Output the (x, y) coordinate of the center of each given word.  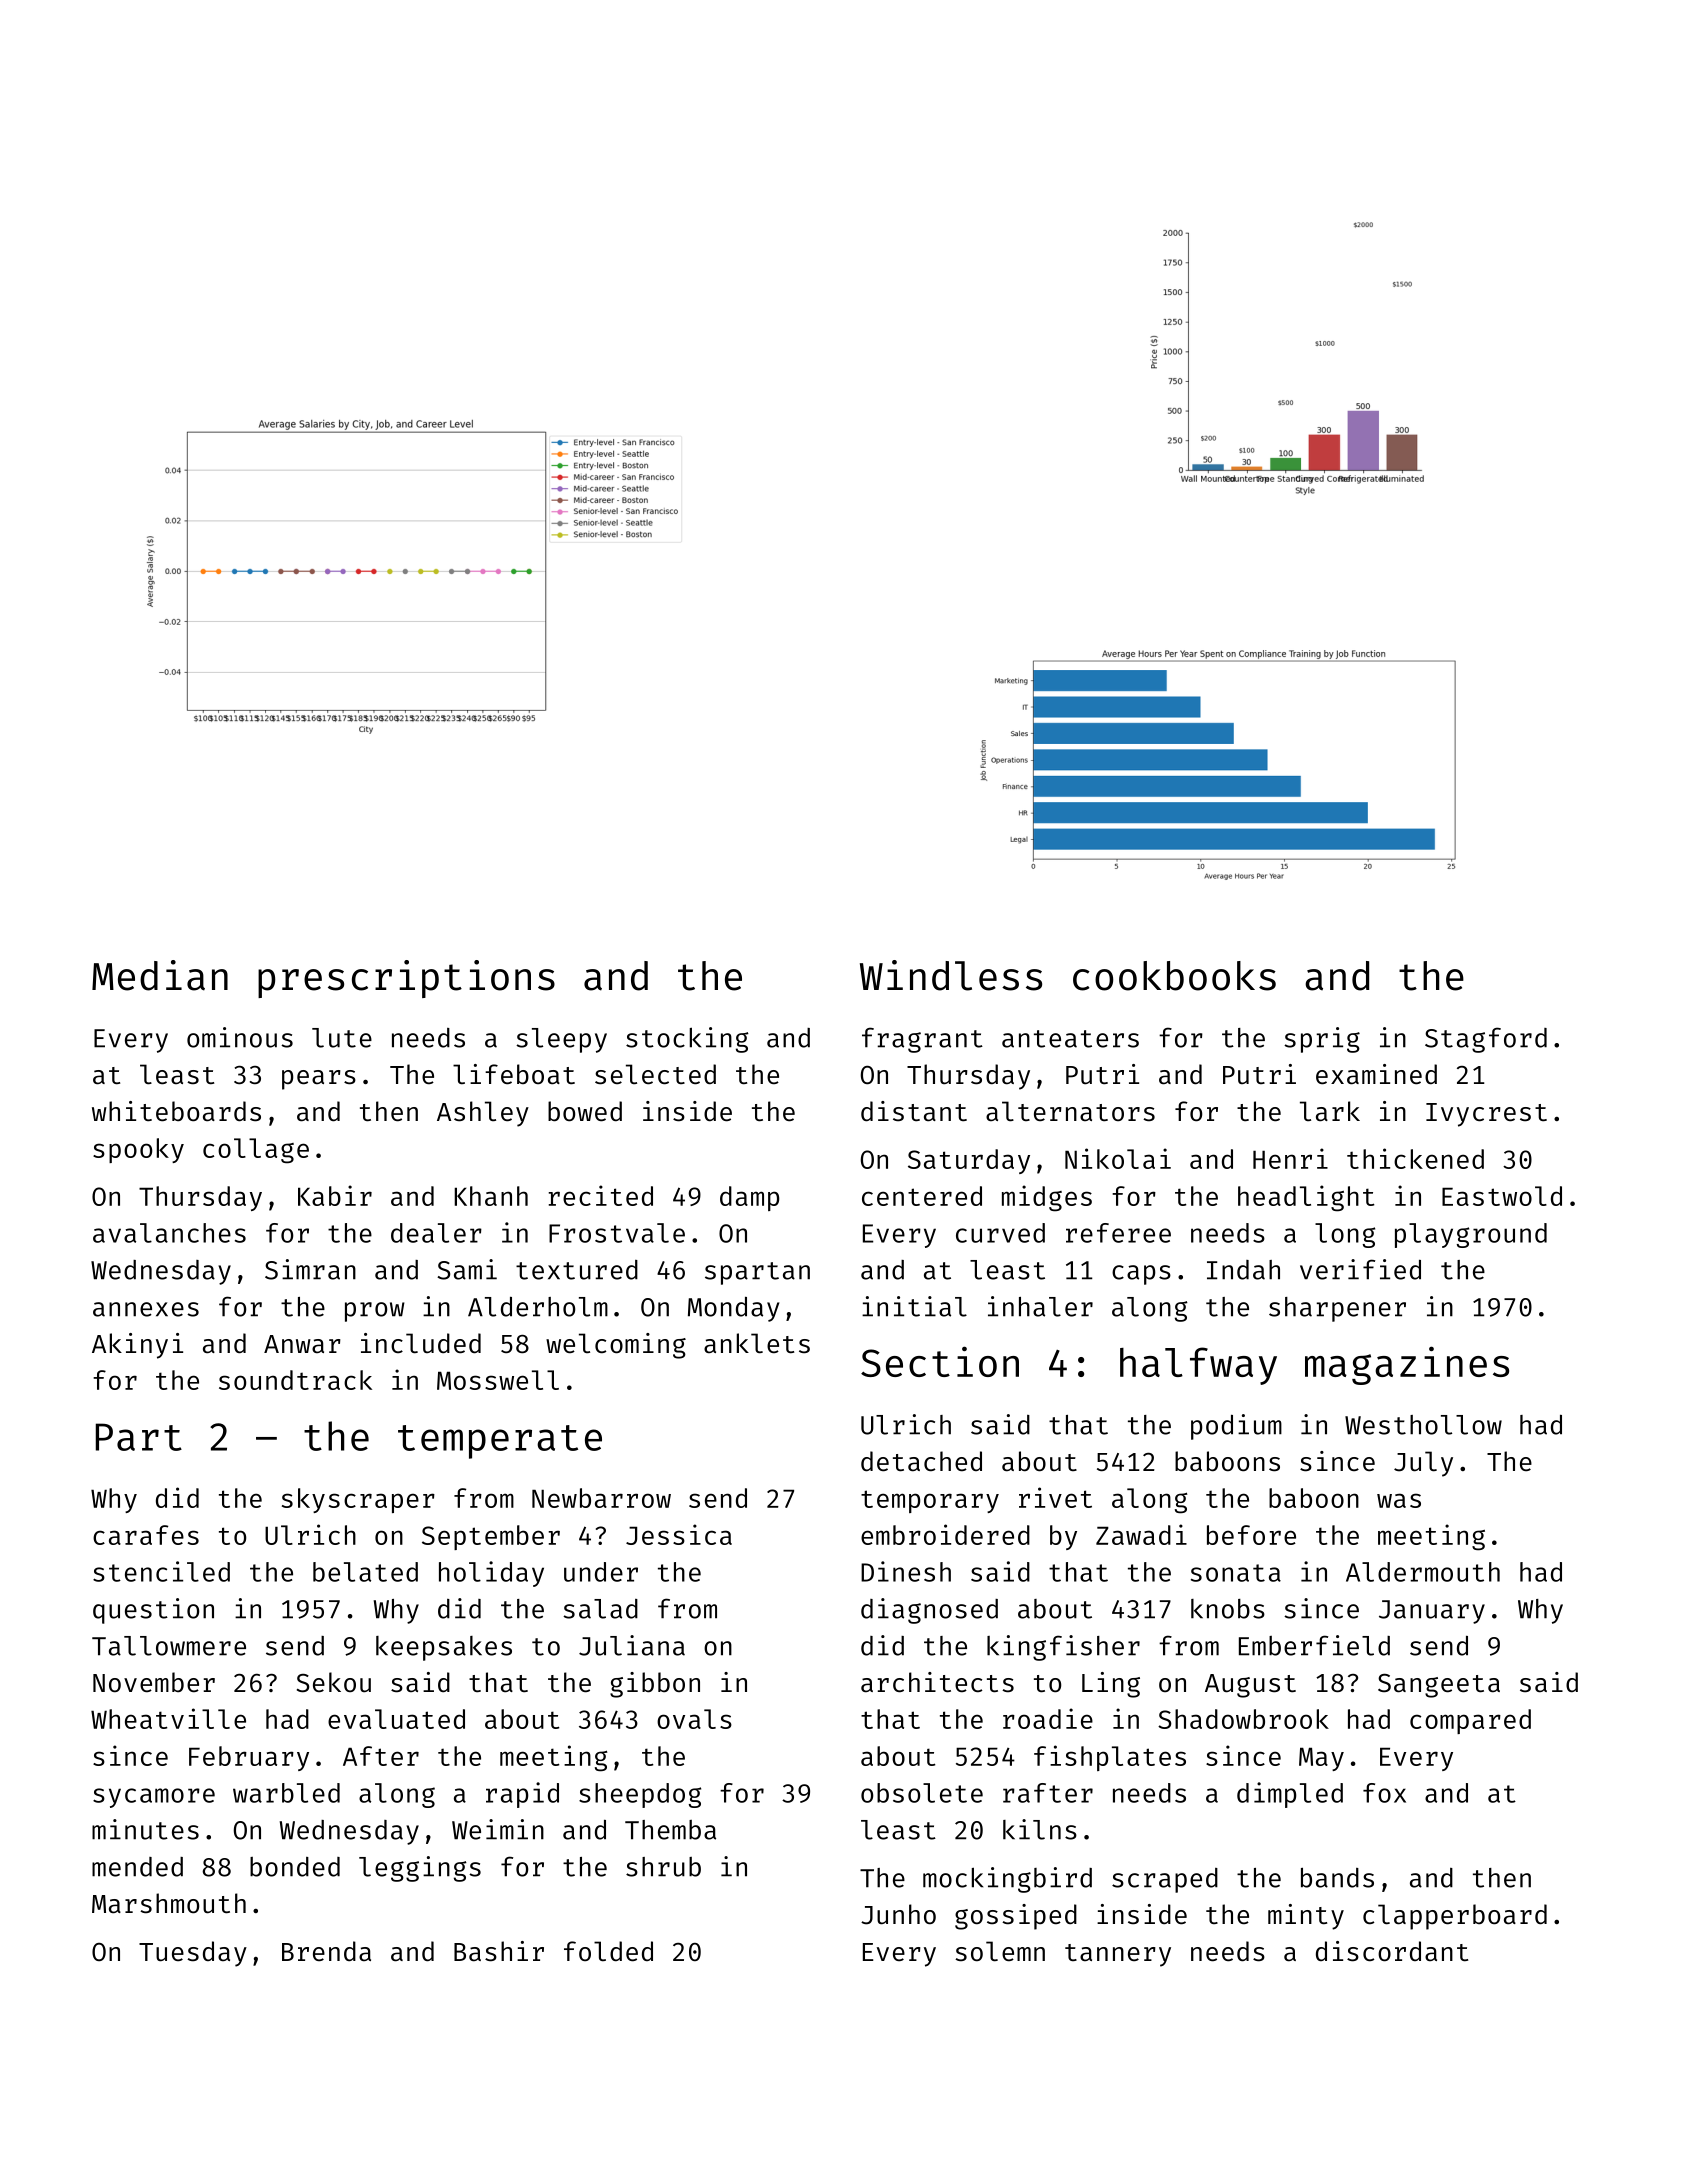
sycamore (154, 1798)
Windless (951, 975)
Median (160, 975)
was (1399, 1500)
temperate (500, 1442)
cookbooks (1174, 976)
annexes (146, 1309)
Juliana (632, 1645)
